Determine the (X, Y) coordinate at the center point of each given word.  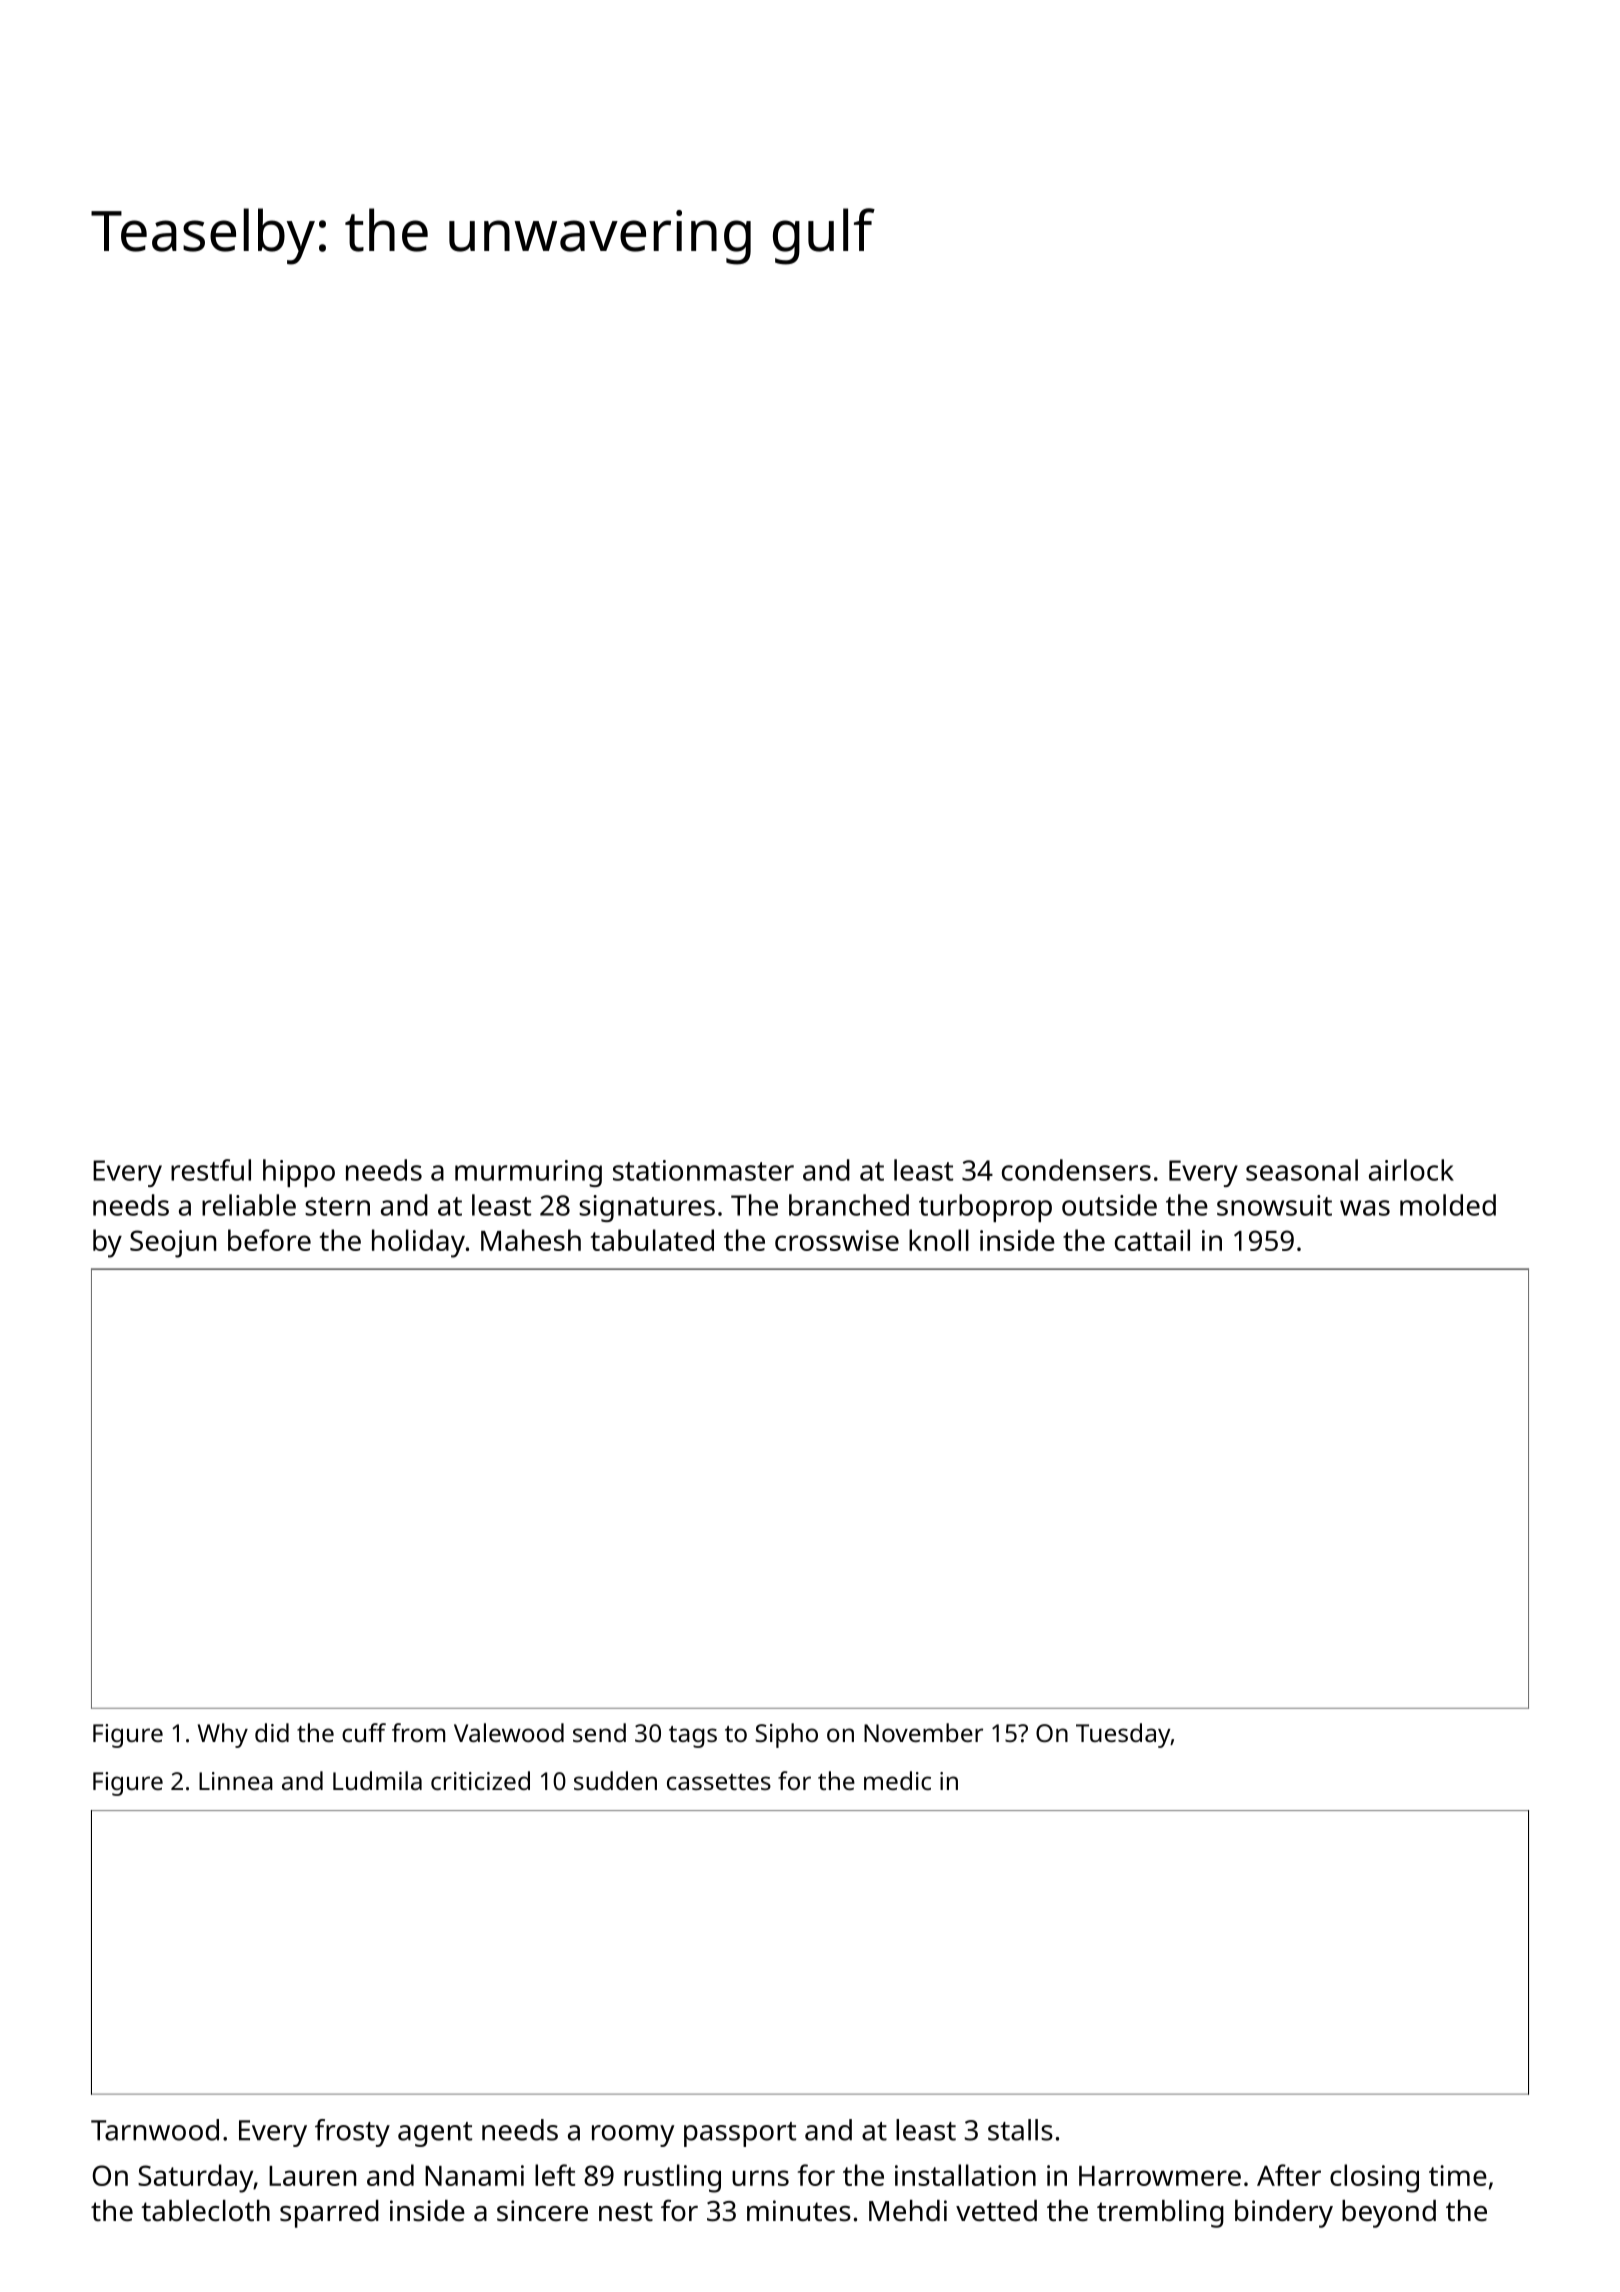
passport (740, 2134)
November (923, 1732)
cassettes (719, 1782)
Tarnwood (155, 2130)
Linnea (236, 1781)
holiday (418, 1243)
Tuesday (1123, 1735)
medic (897, 1780)
